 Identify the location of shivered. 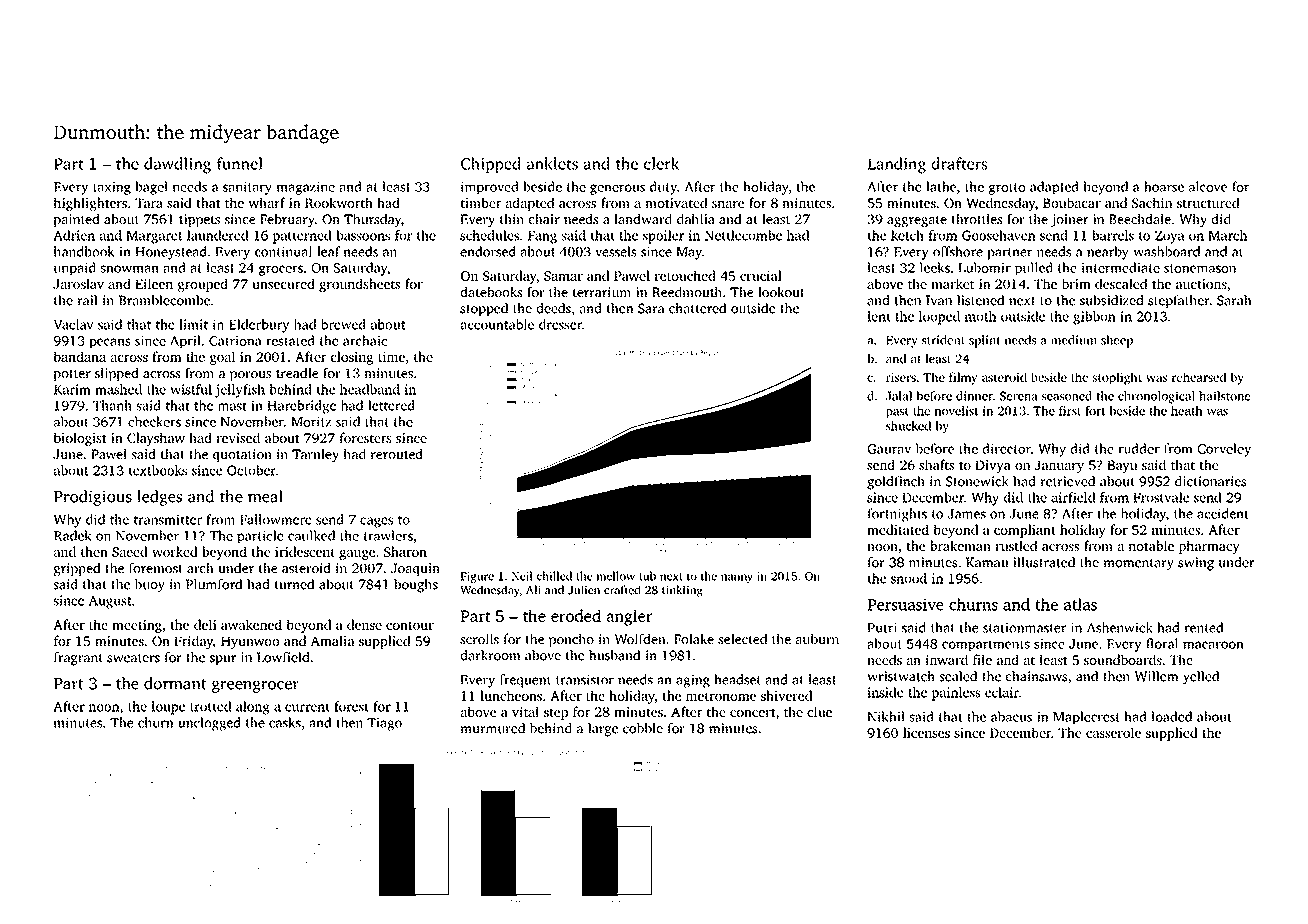
(786, 695).
